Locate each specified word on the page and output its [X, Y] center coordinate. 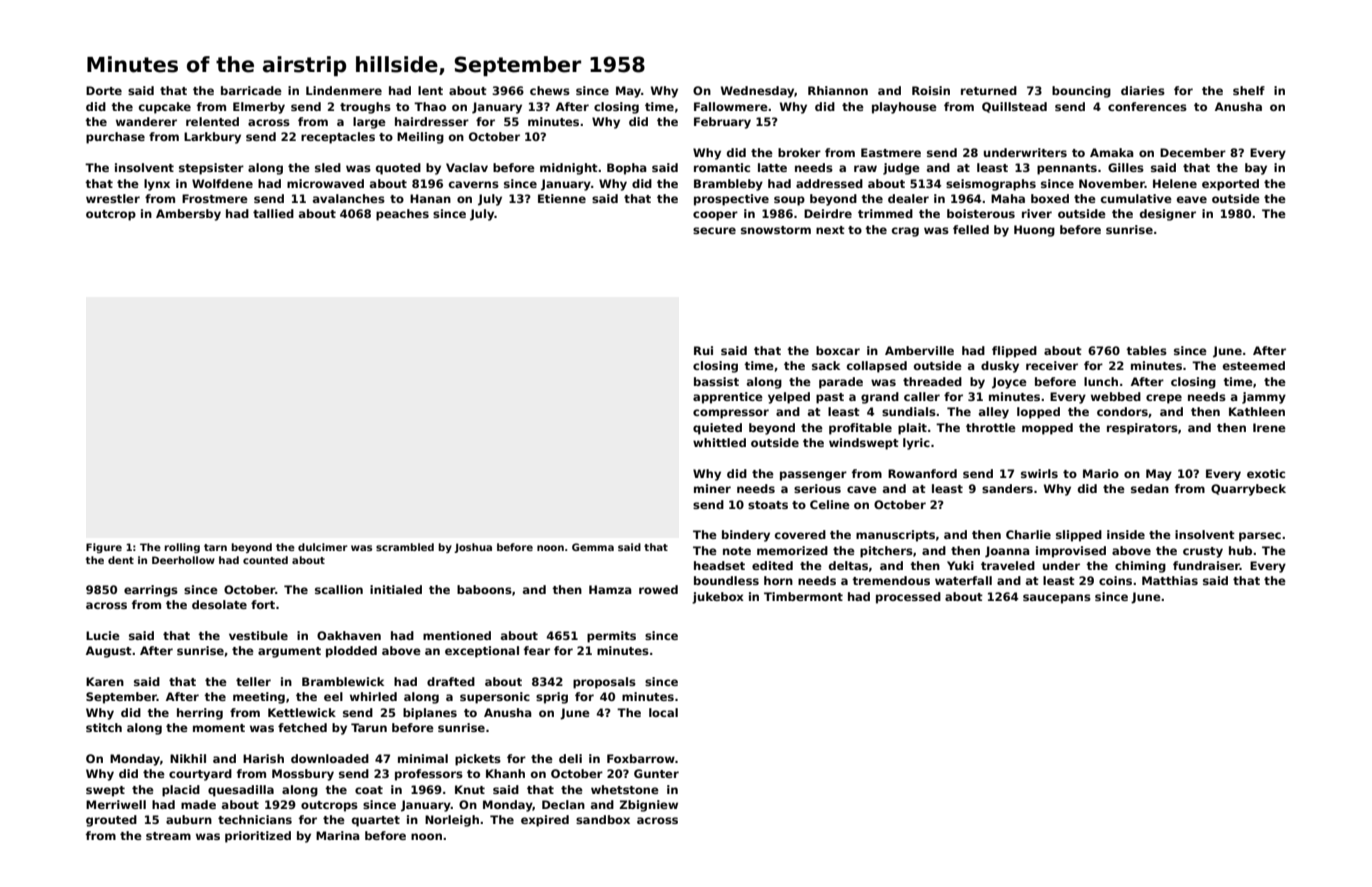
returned [989, 90]
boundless [726, 580]
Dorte [104, 90]
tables [1146, 350]
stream [168, 836]
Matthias [1170, 580]
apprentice [728, 398]
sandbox [603, 819]
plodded [351, 652]
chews [550, 90]
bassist [716, 381]
